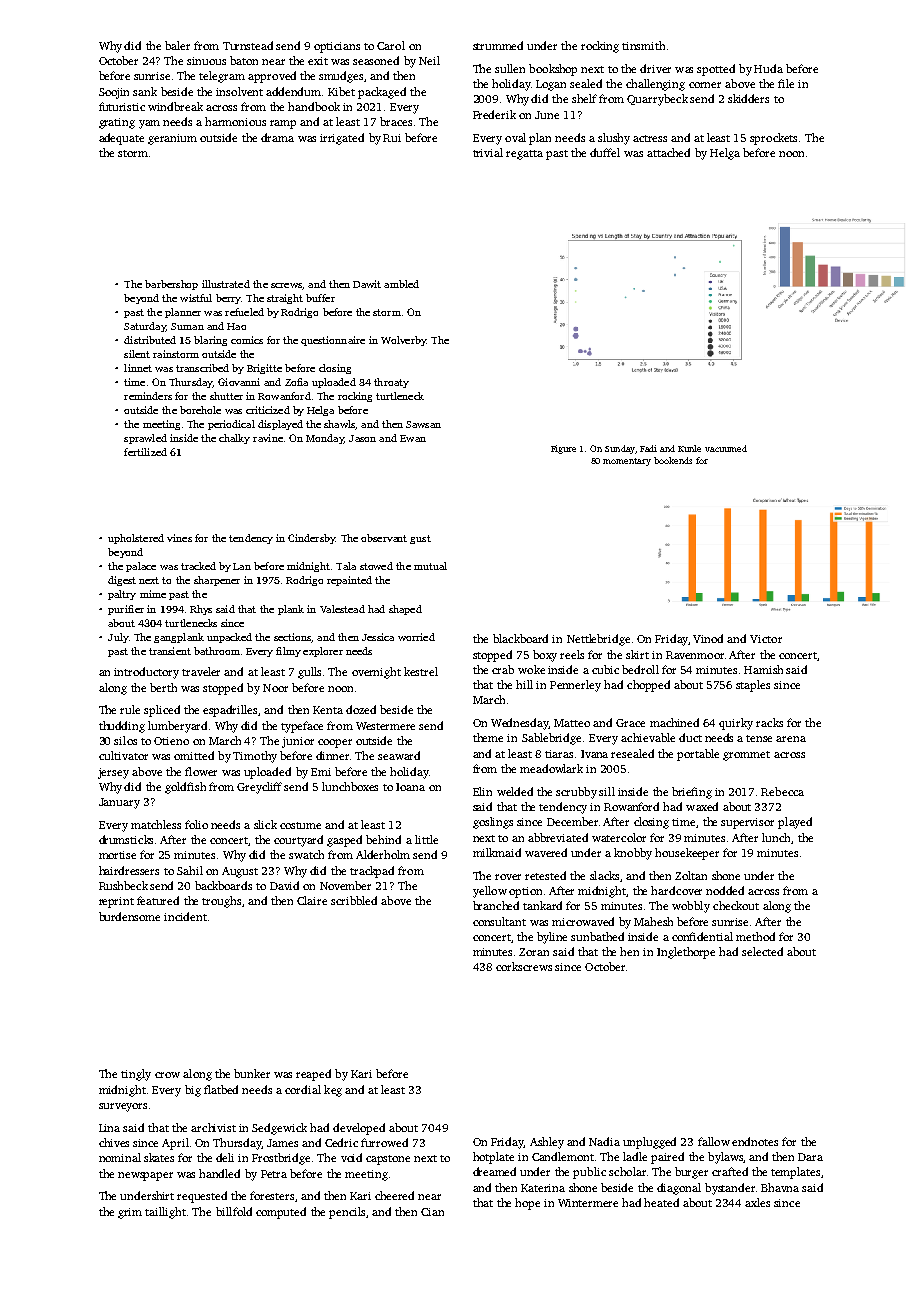  Describe the element at coordinates (120, 1157) in the screenshot. I see `nominal` at that location.
